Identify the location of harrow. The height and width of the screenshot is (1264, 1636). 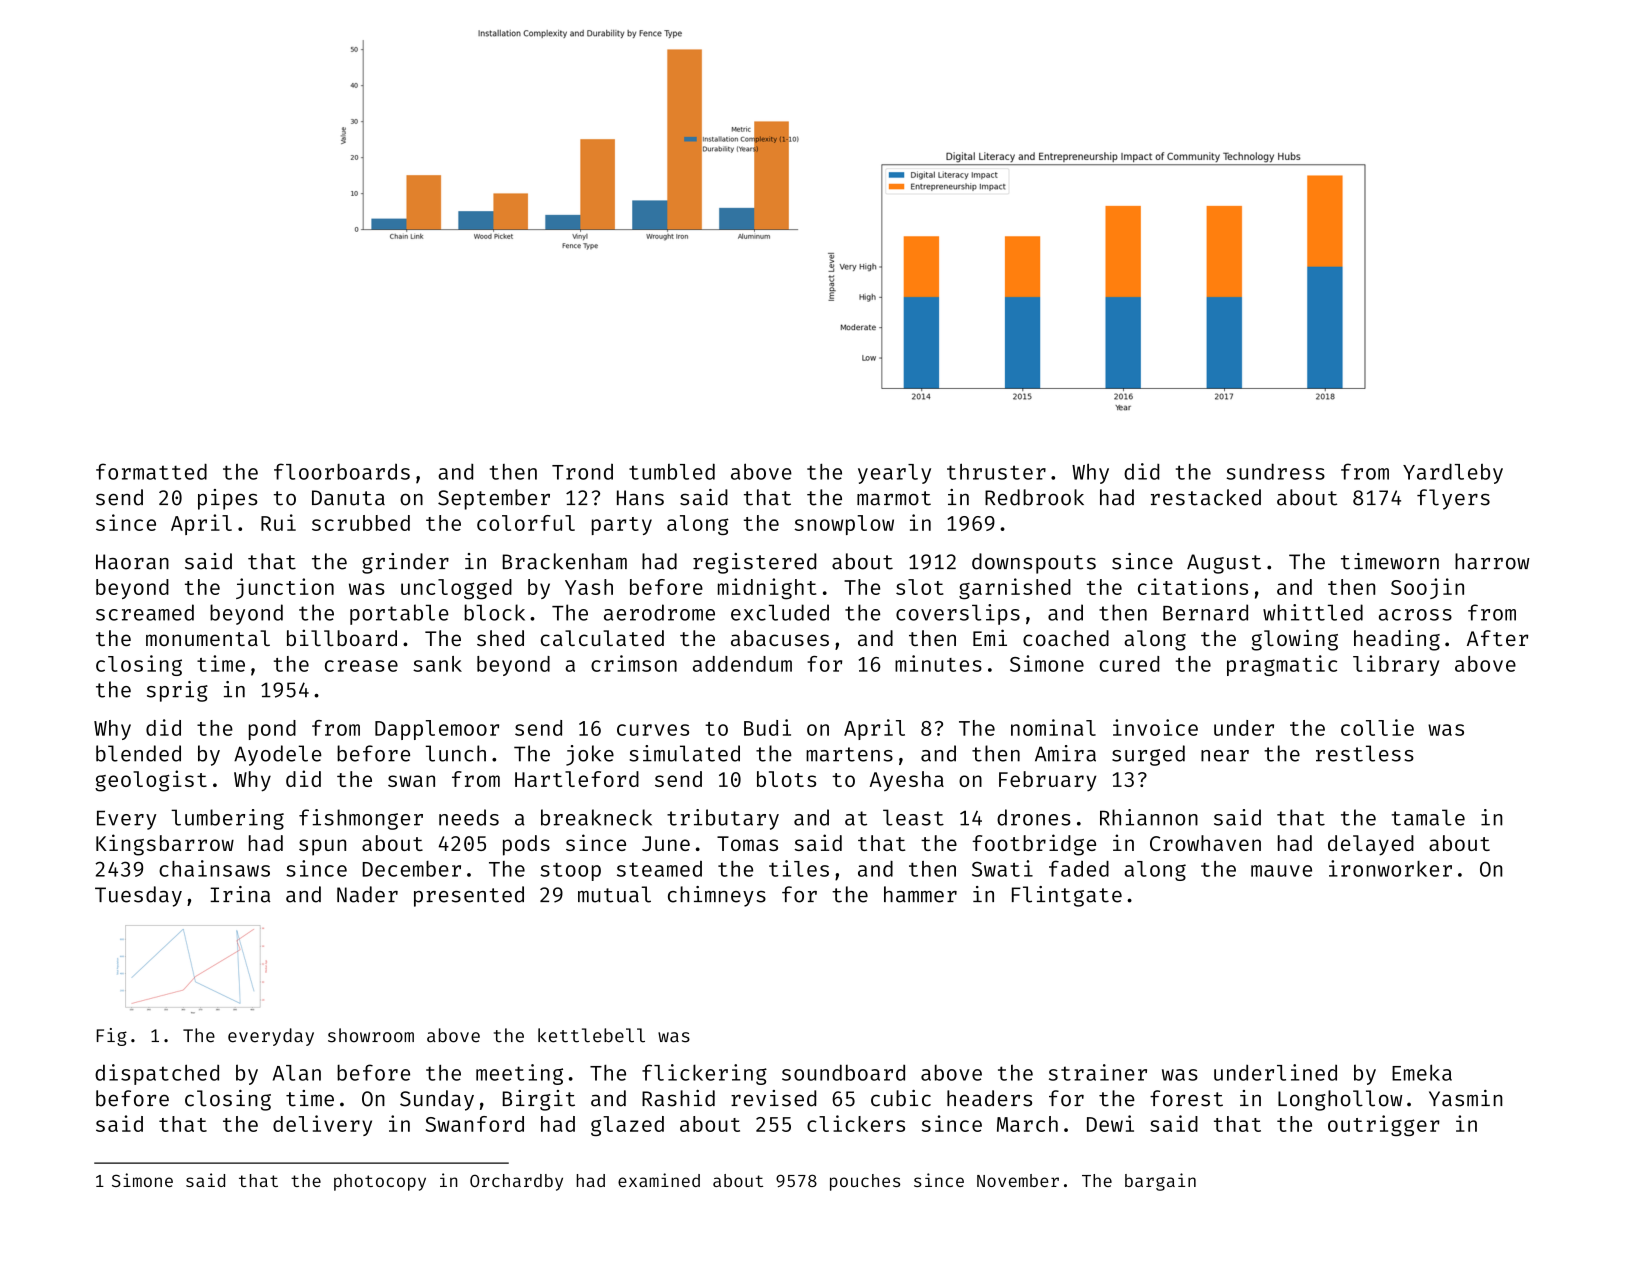
(1492, 561).
